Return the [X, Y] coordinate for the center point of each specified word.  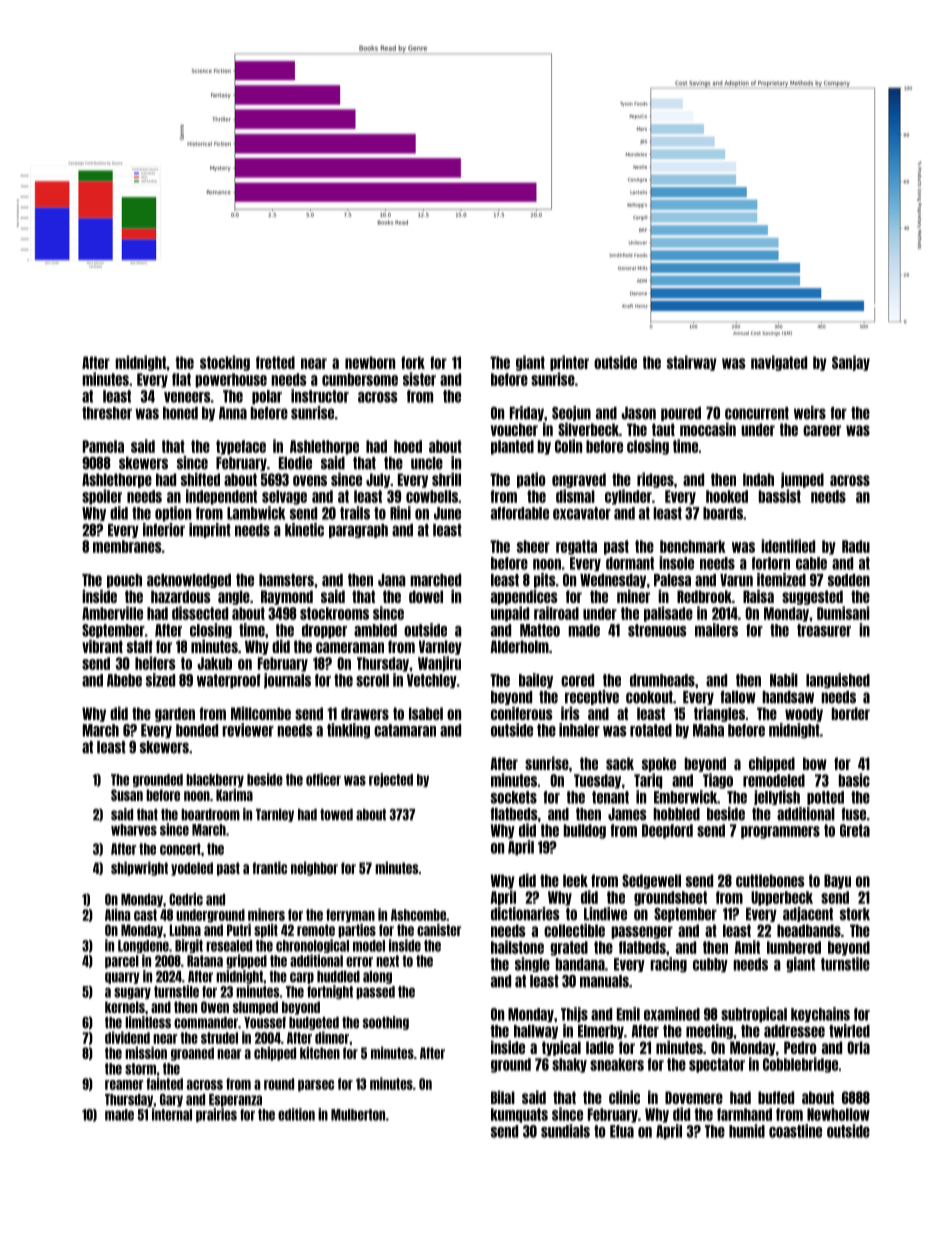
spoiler [102, 497]
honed [180, 413]
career [822, 430]
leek [575, 880]
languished [838, 681]
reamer [124, 1085]
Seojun [571, 413]
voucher [514, 429]
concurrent [757, 413]
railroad [556, 613]
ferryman [350, 916]
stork [855, 914]
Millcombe [261, 713]
